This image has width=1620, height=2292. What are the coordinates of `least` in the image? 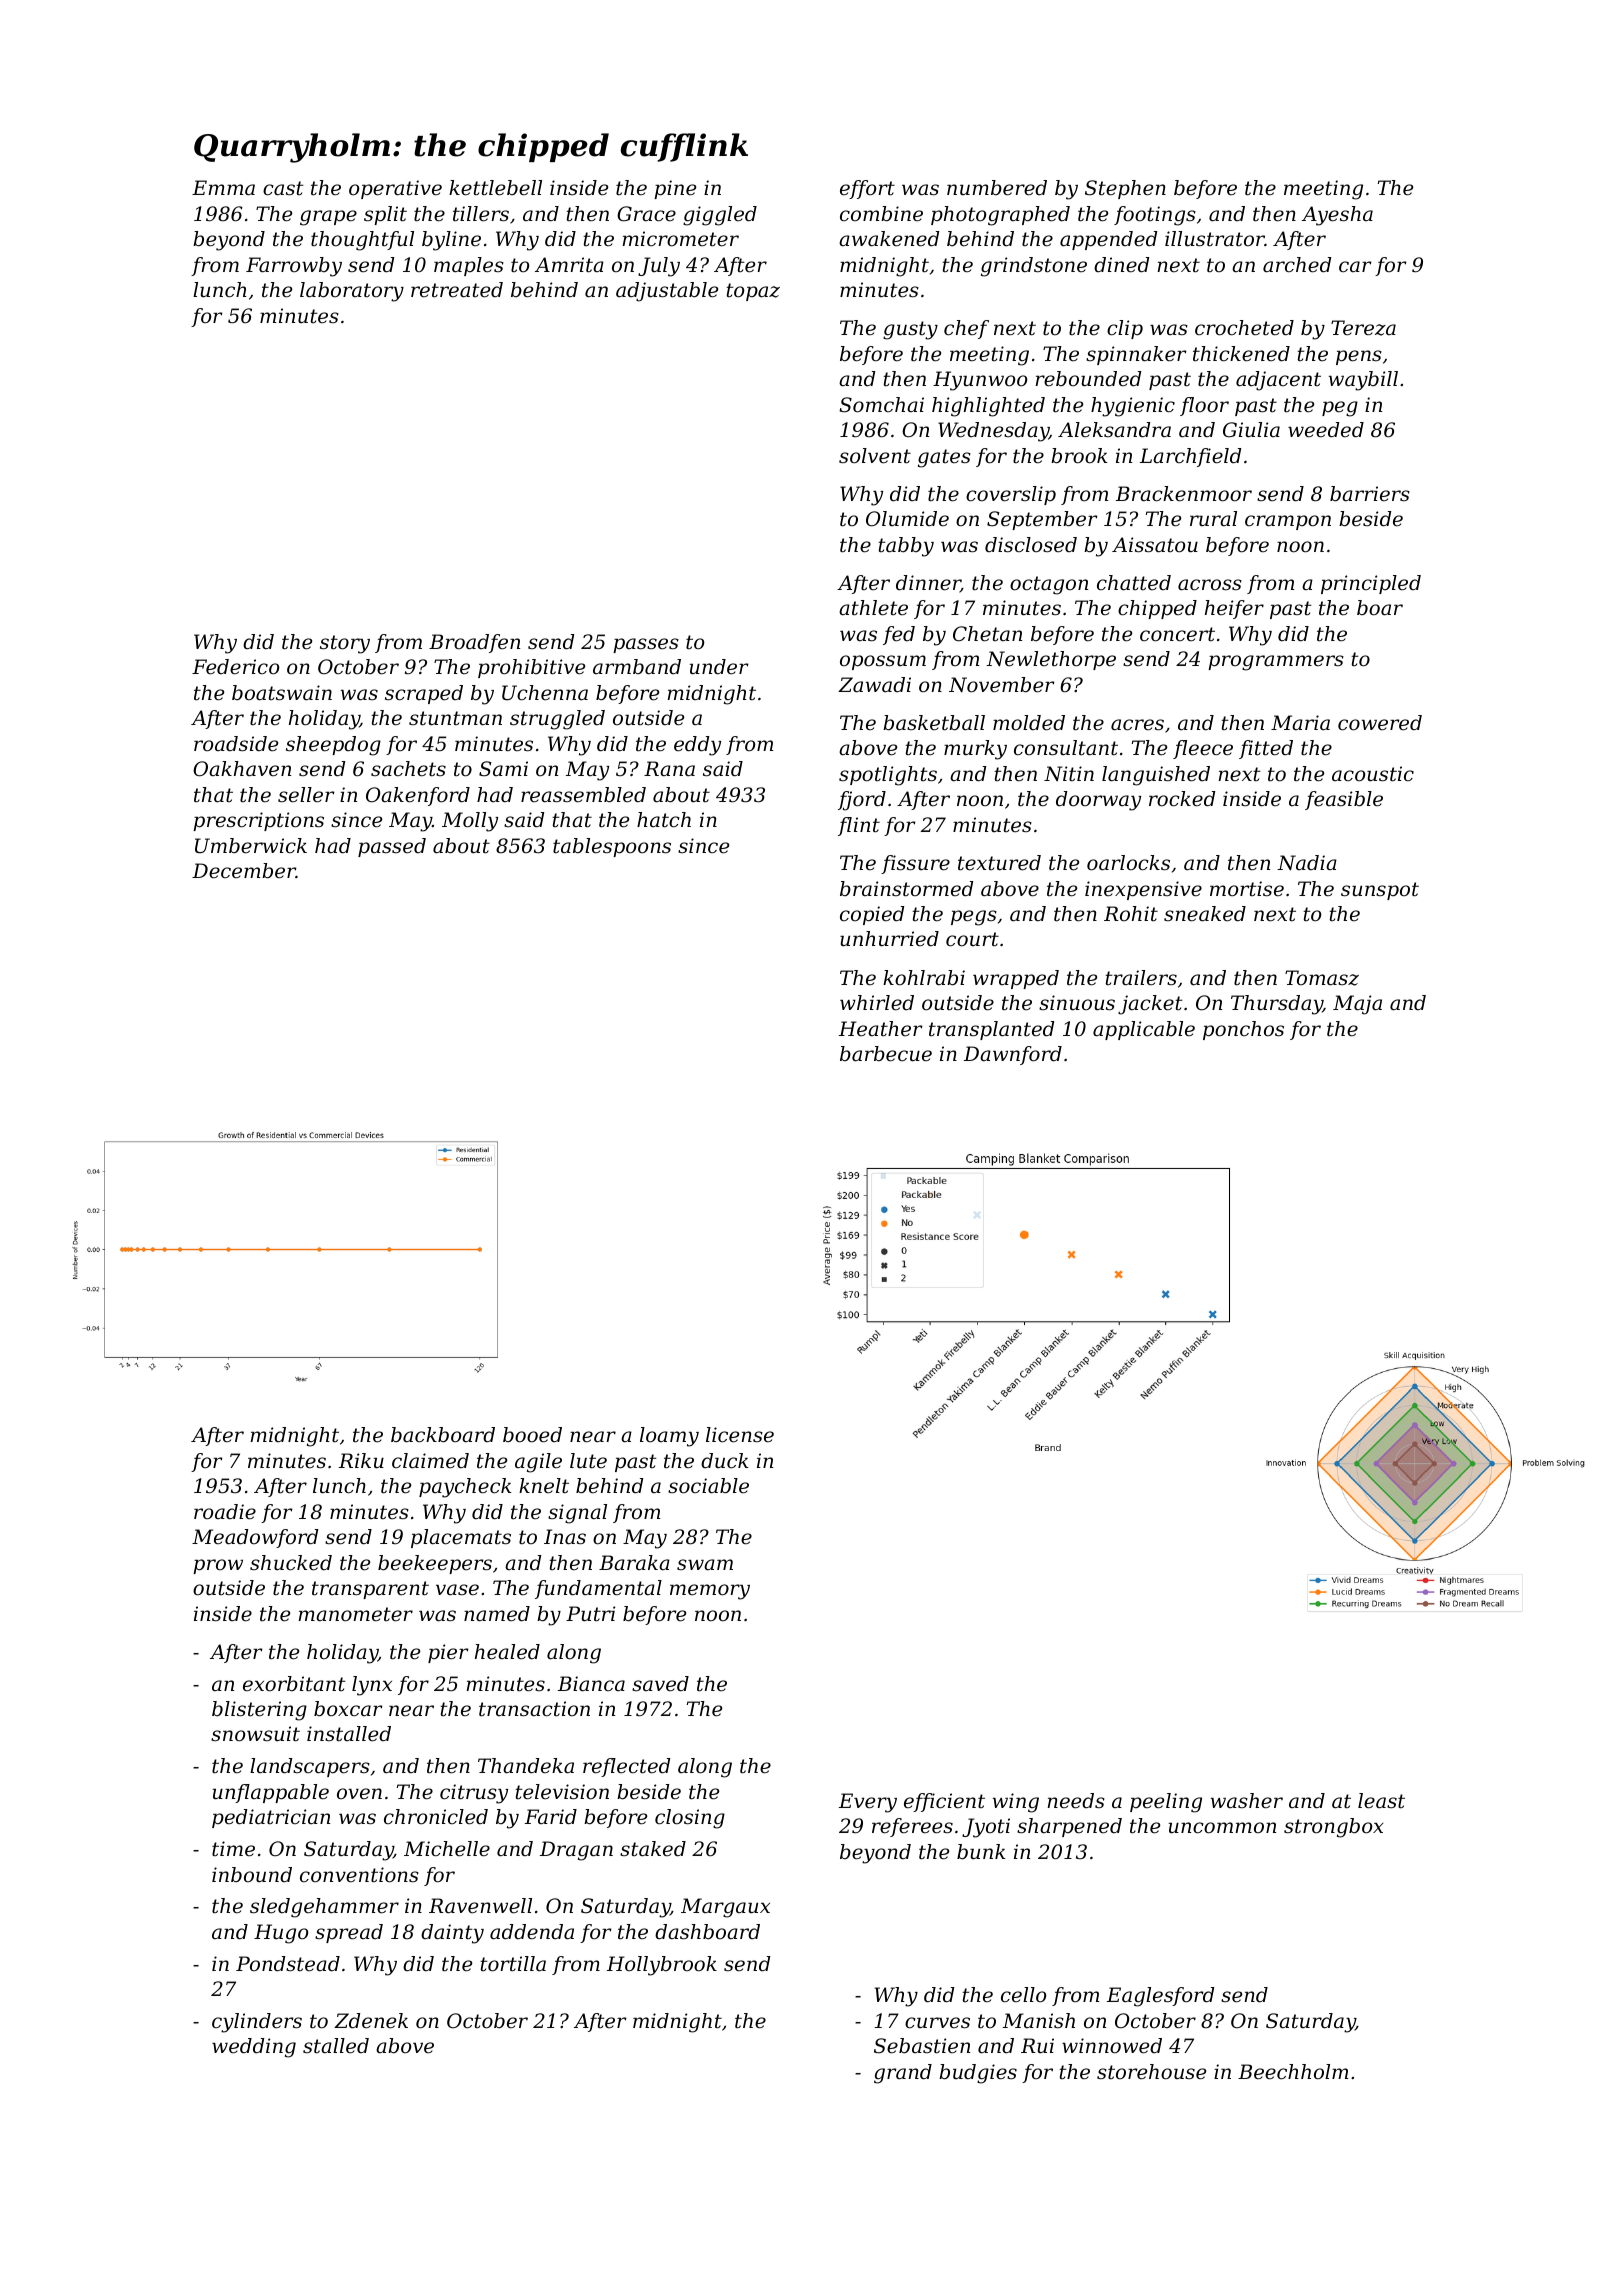 It's located at (1381, 1801).
